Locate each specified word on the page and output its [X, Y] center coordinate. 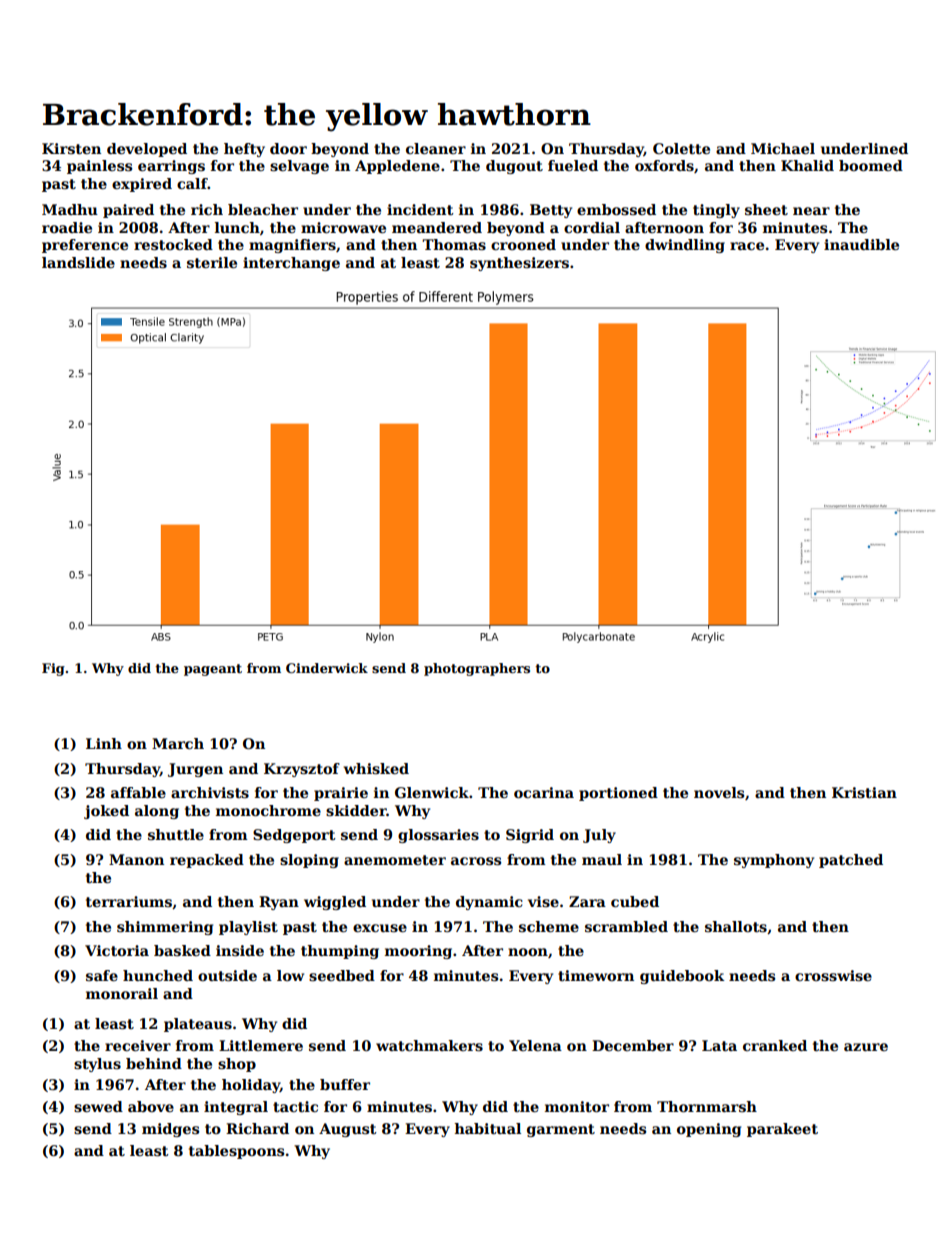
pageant [213, 670]
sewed [98, 1106]
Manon [136, 859]
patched [851, 861]
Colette [681, 148]
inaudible [861, 244]
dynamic [489, 903]
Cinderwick [327, 668]
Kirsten [71, 148]
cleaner [436, 148]
